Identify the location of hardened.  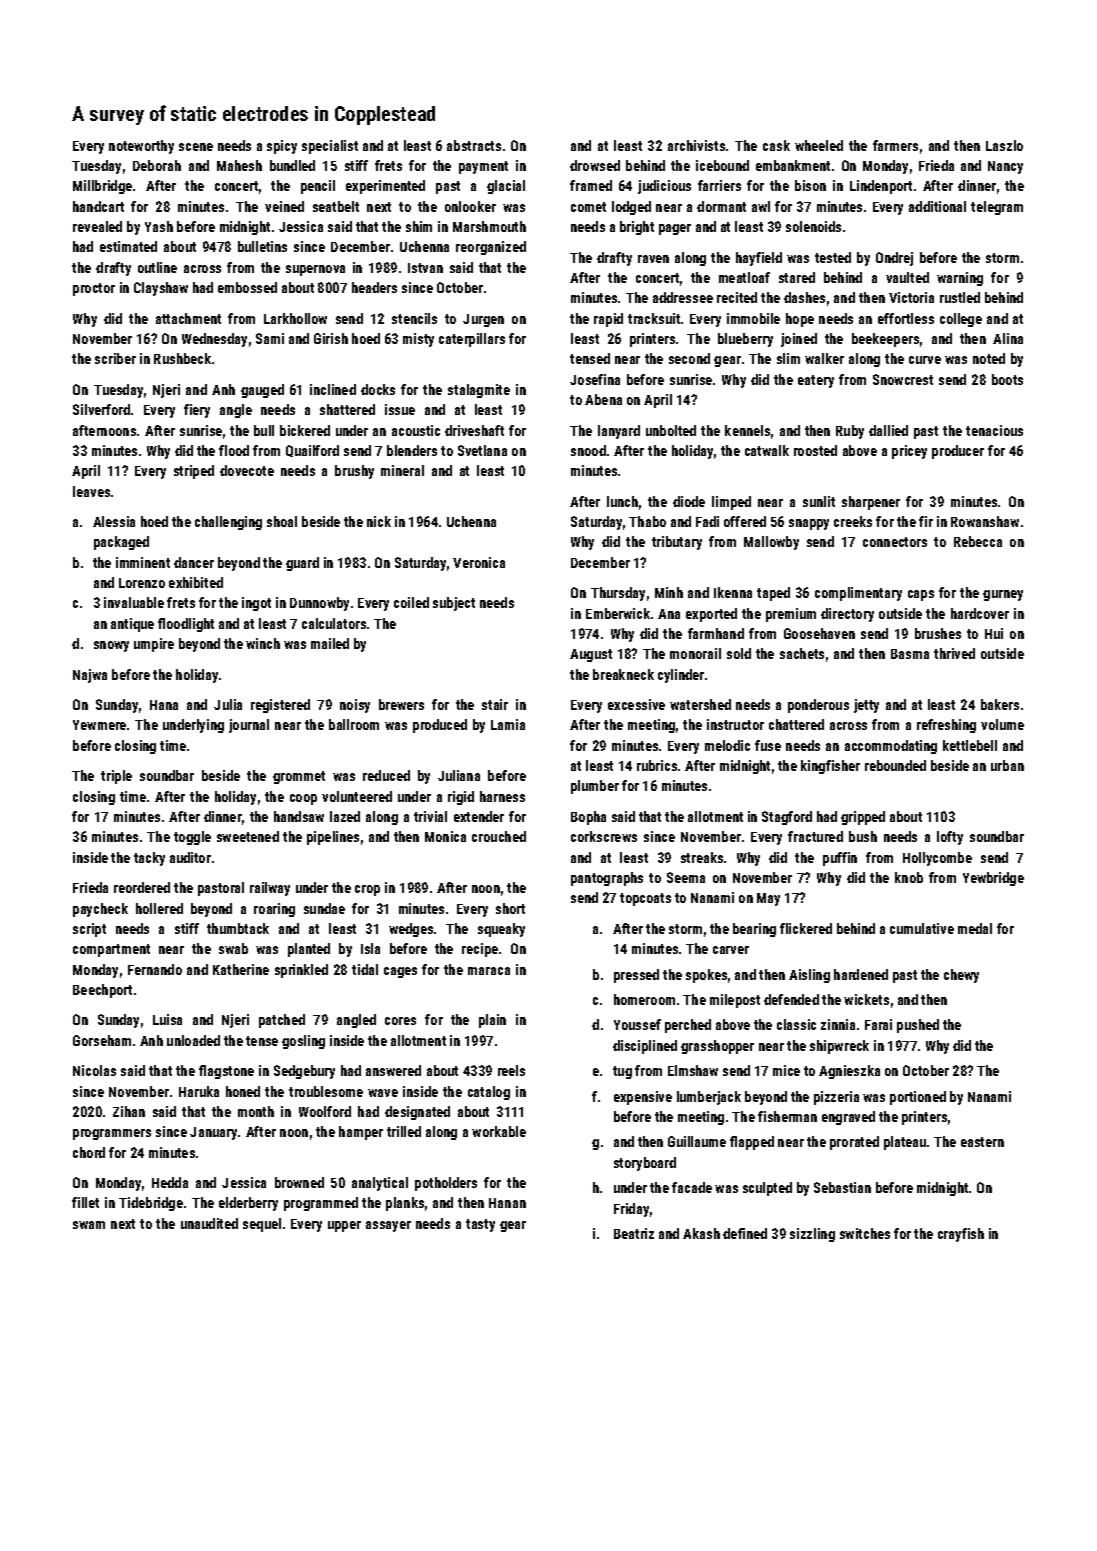
(861, 974).
